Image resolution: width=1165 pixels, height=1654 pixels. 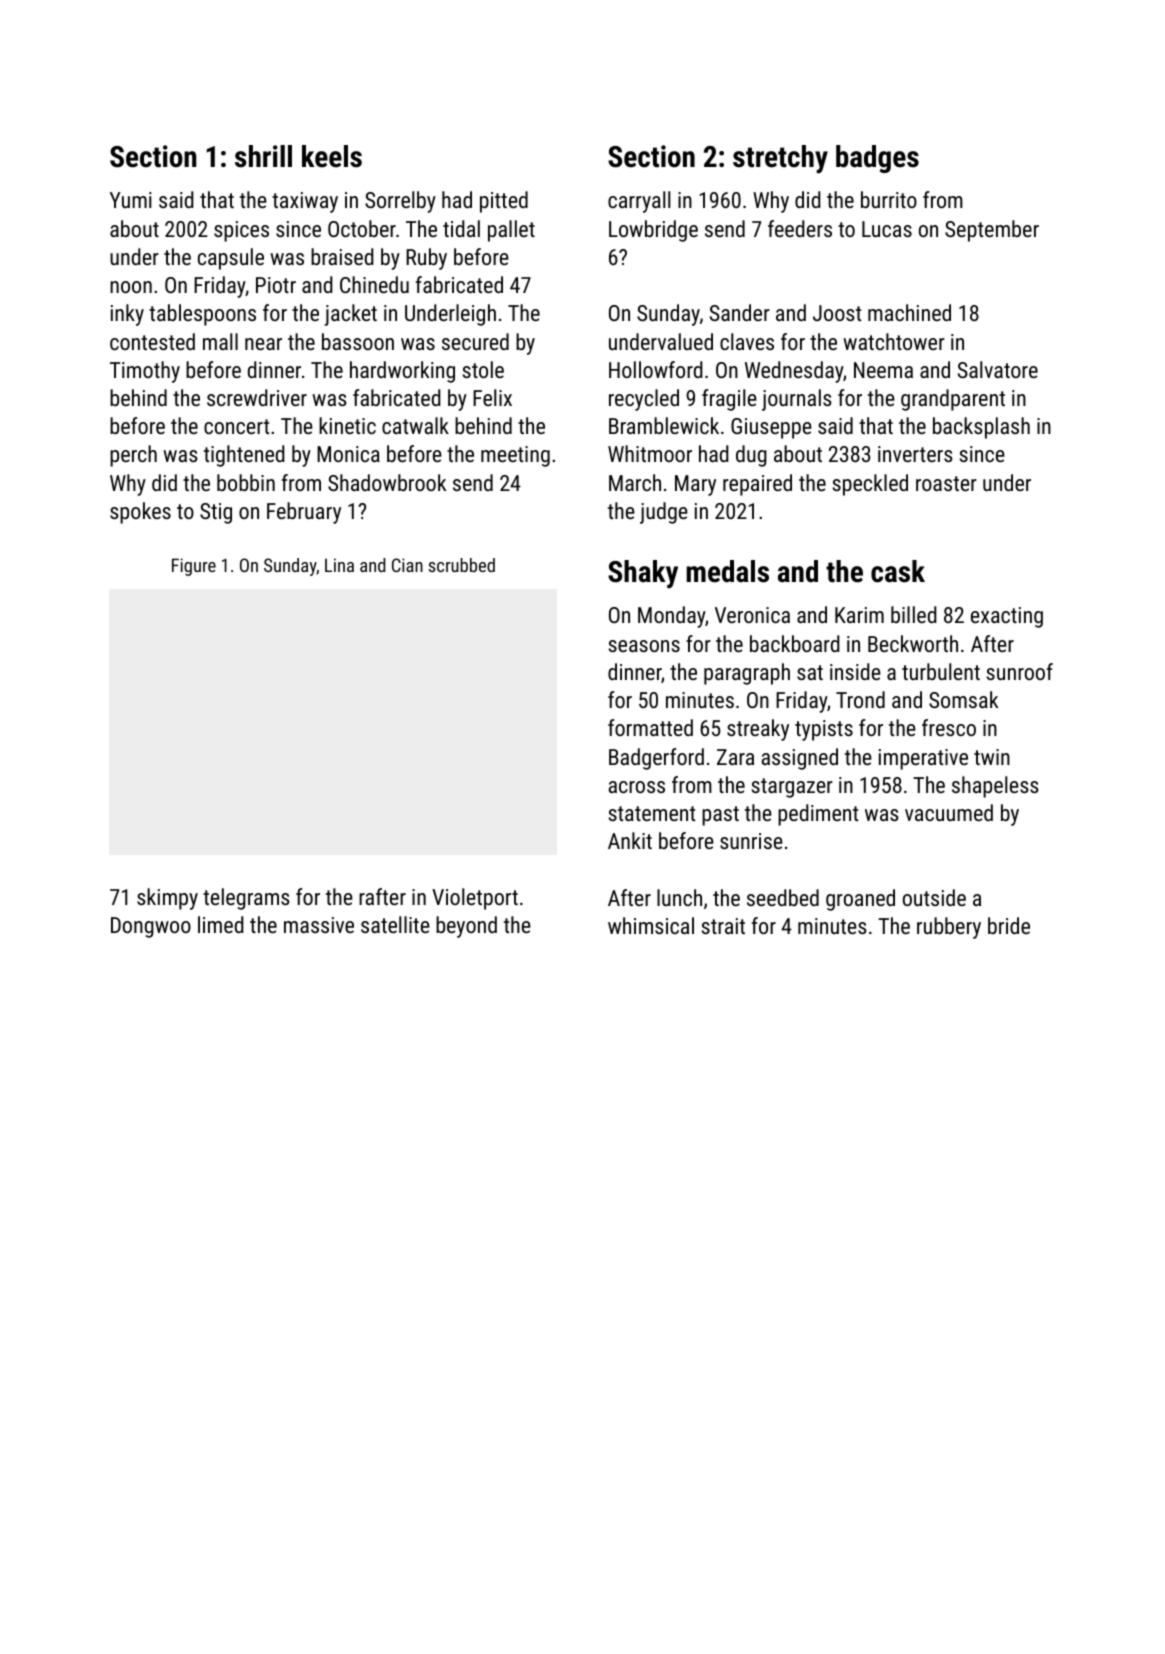 I want to click on Figure, so click(x=194, y=567).
